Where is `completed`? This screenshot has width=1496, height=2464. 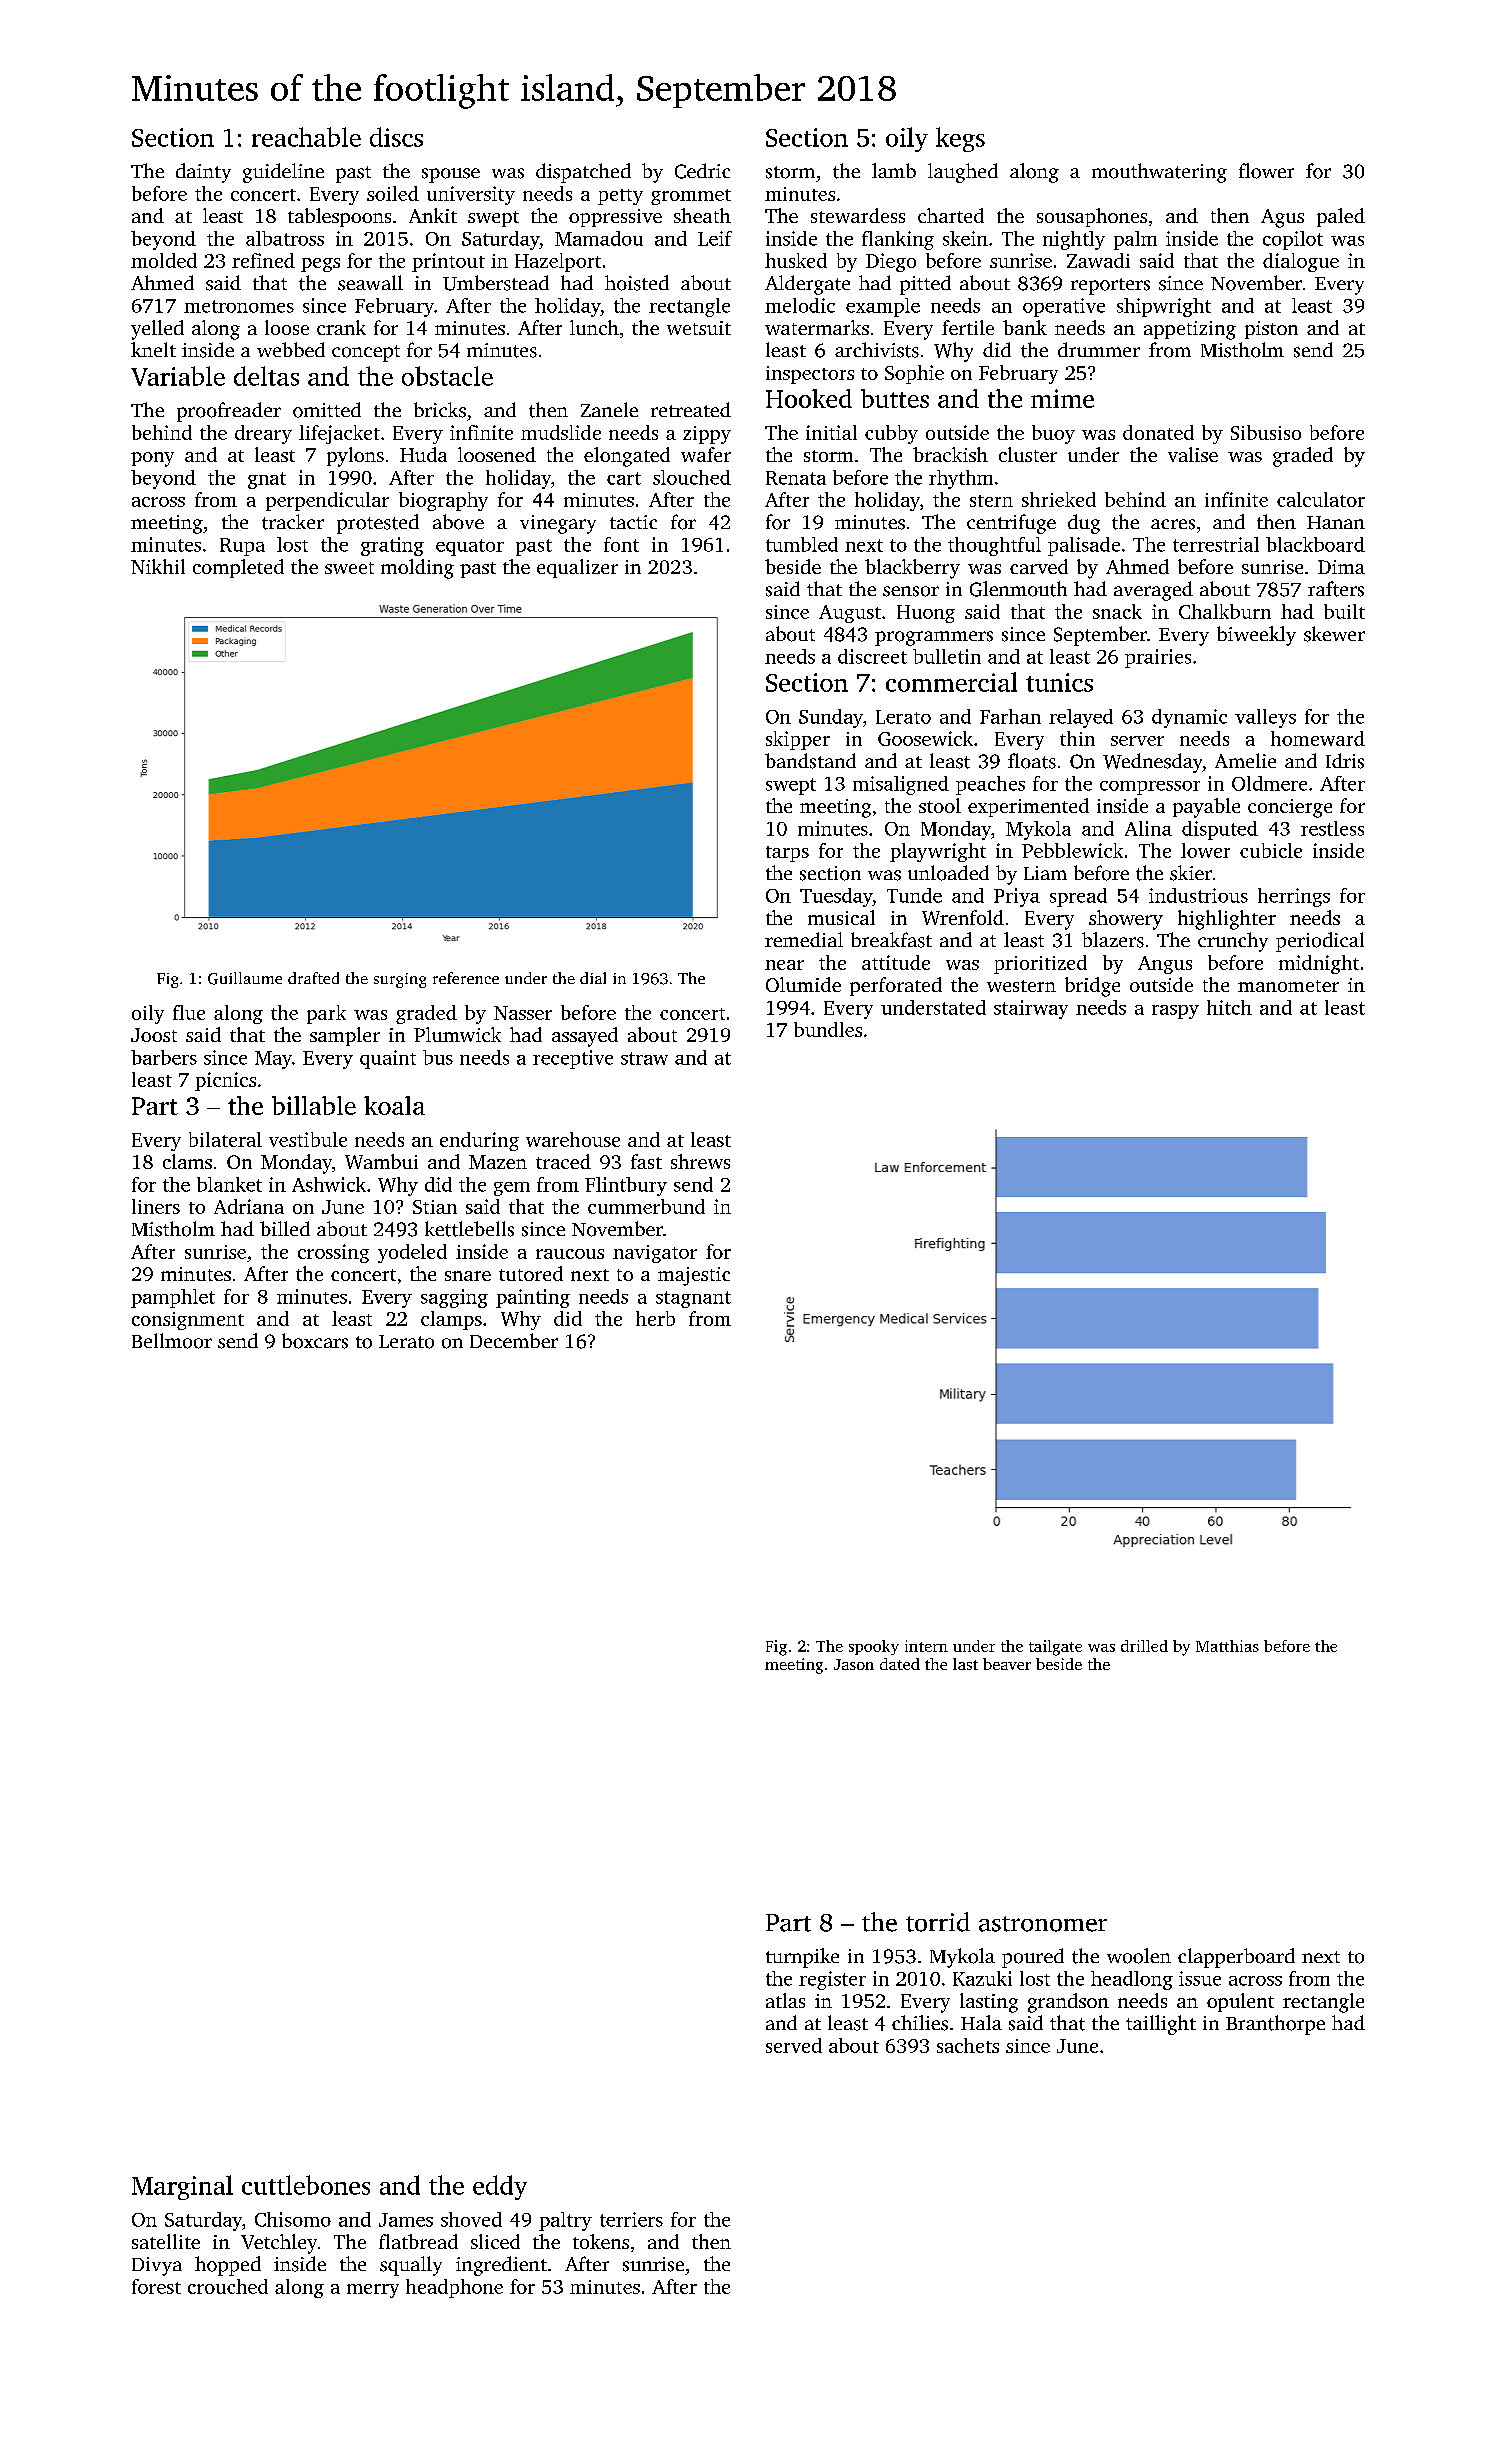
completed is located at coordinates (238, 568).
